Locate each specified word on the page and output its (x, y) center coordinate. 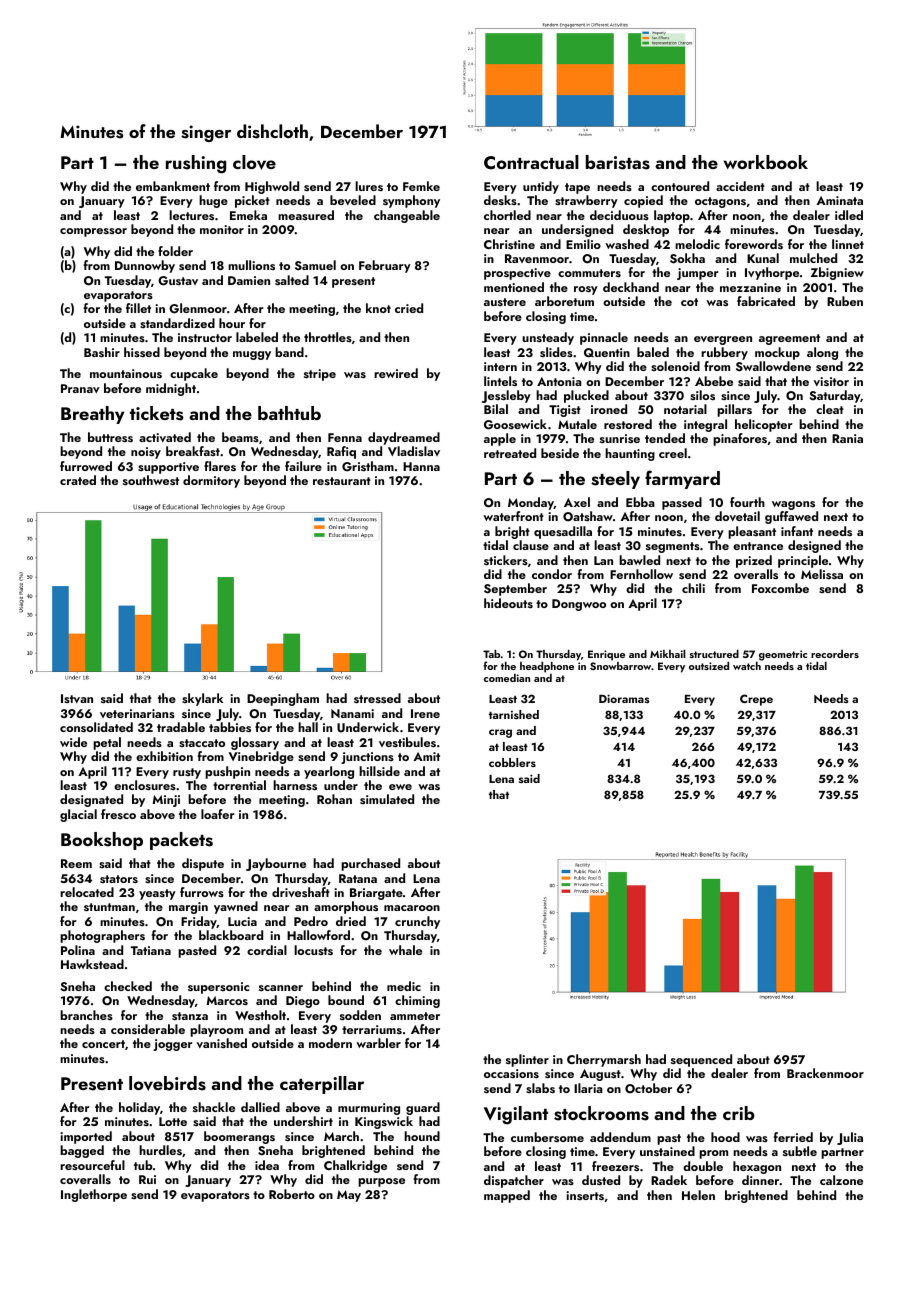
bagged (82, 1151)
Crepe (756, 700)
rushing (196, 164)
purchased (370, 864)
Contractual (531, 162)
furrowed (86, 466)
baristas (618, 162)
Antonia (559, 381)
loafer (218, 814)
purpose (381, 1182)
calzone (841, 1180)
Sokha (687, 258)
